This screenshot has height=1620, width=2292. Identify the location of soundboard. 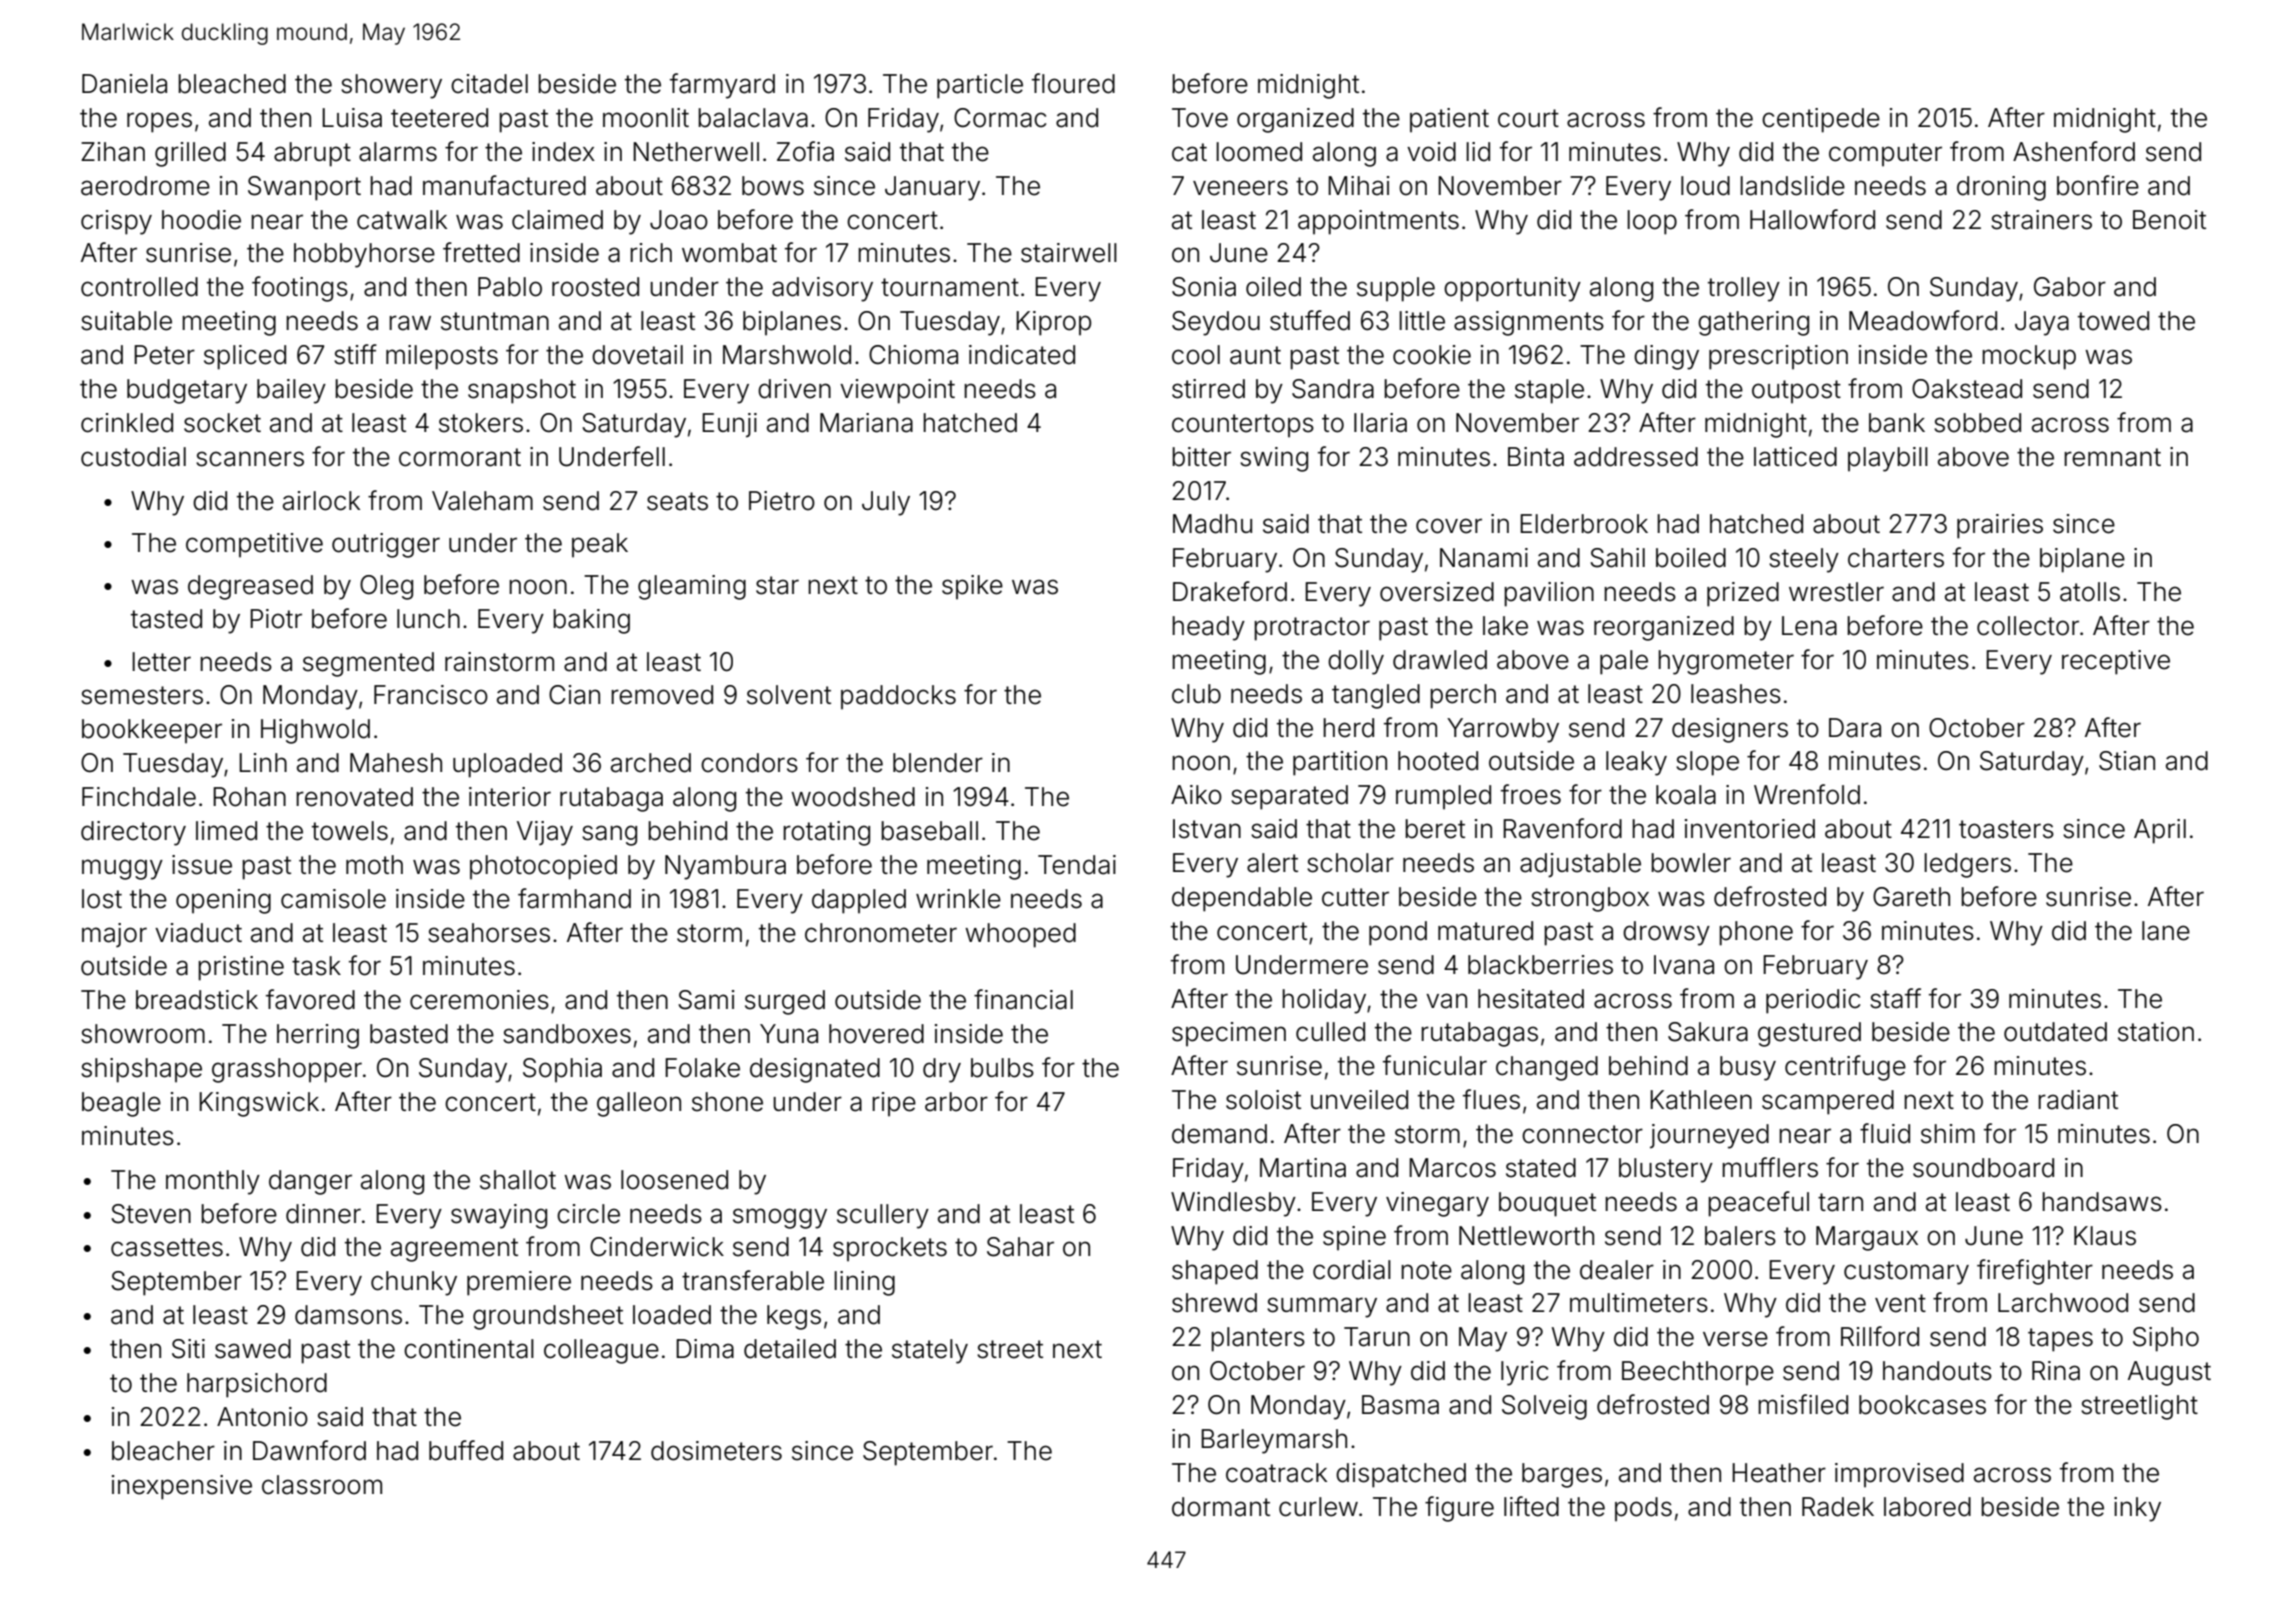
(1983, 1168).
